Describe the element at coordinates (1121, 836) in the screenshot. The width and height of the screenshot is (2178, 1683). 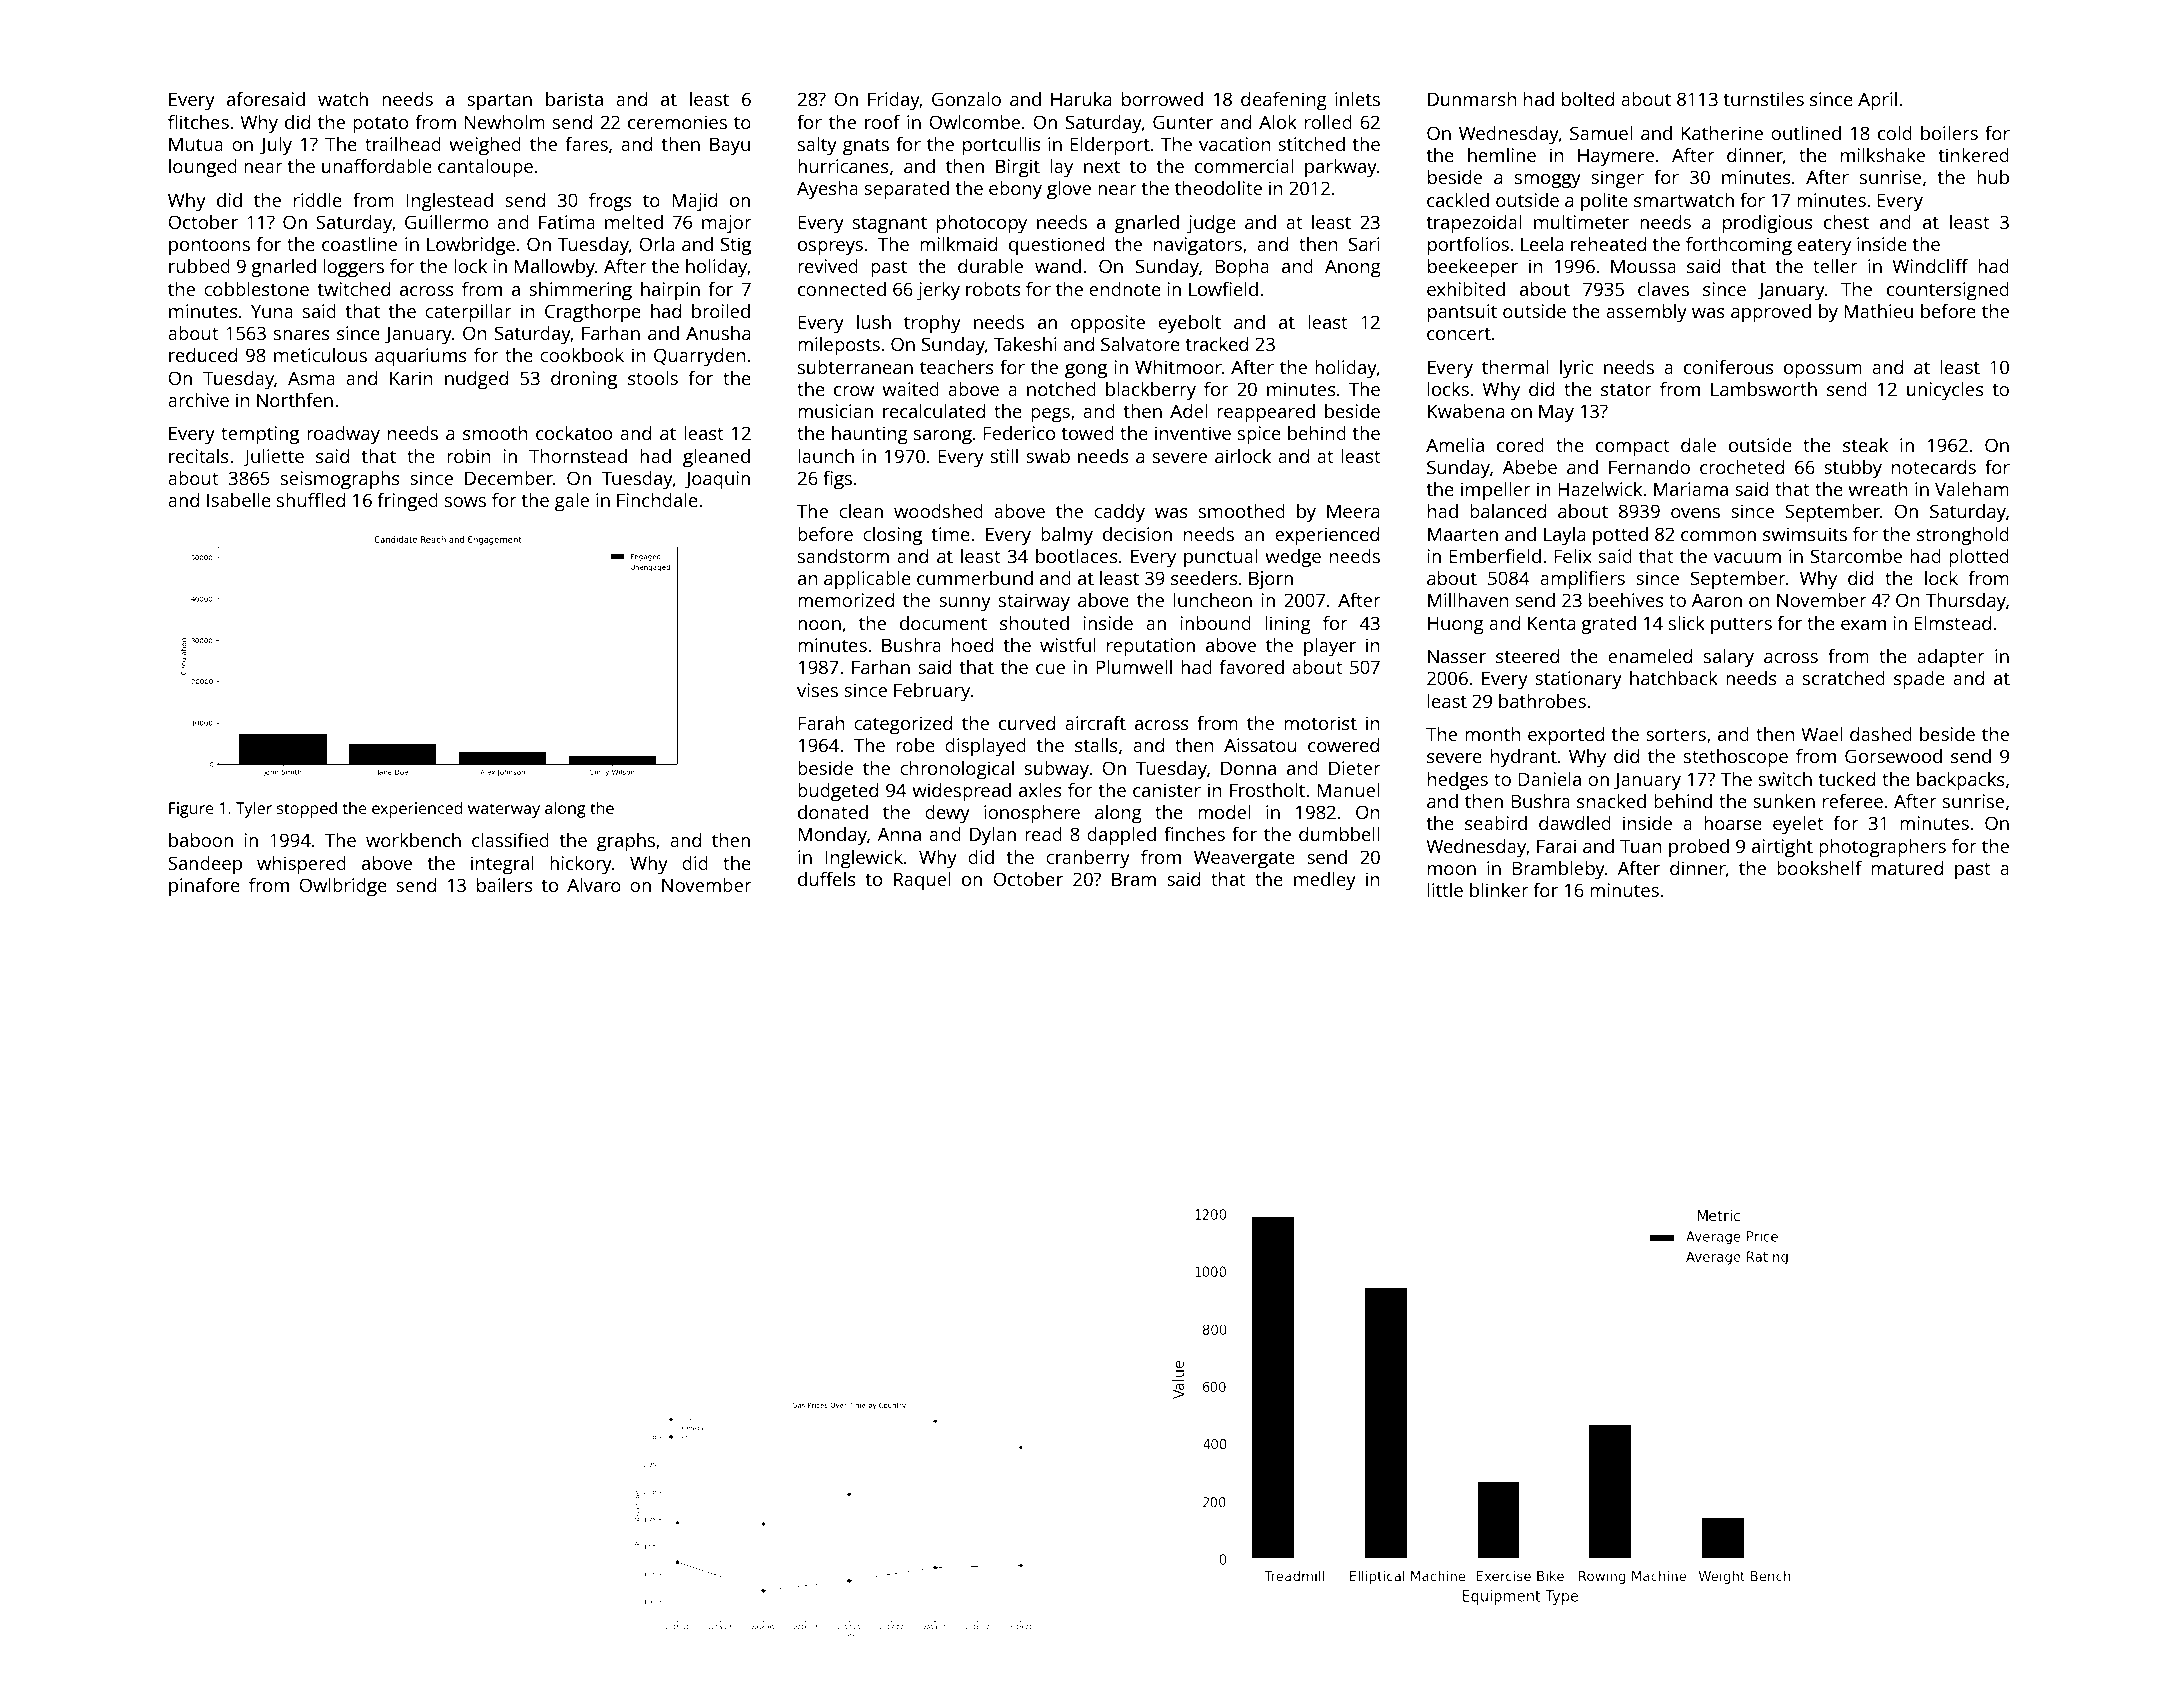
I see `dappled` at that location.
